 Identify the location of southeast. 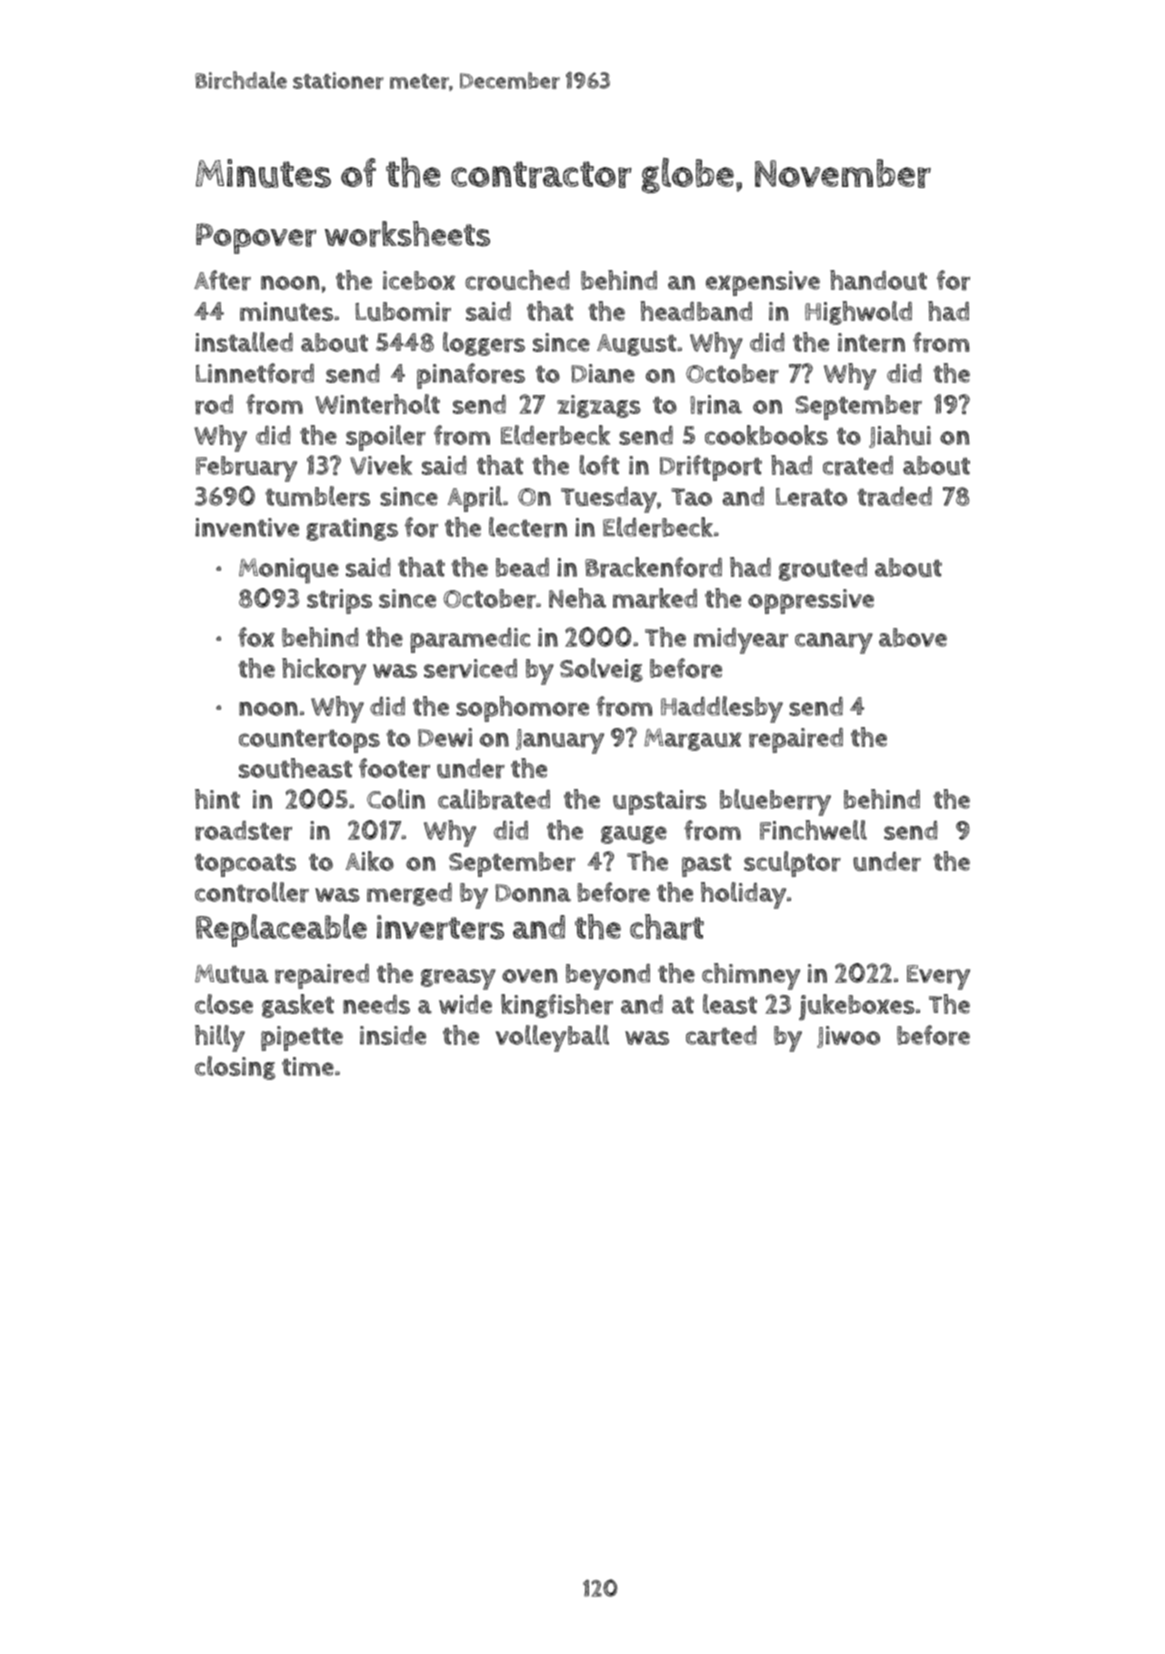
(295, 768).
